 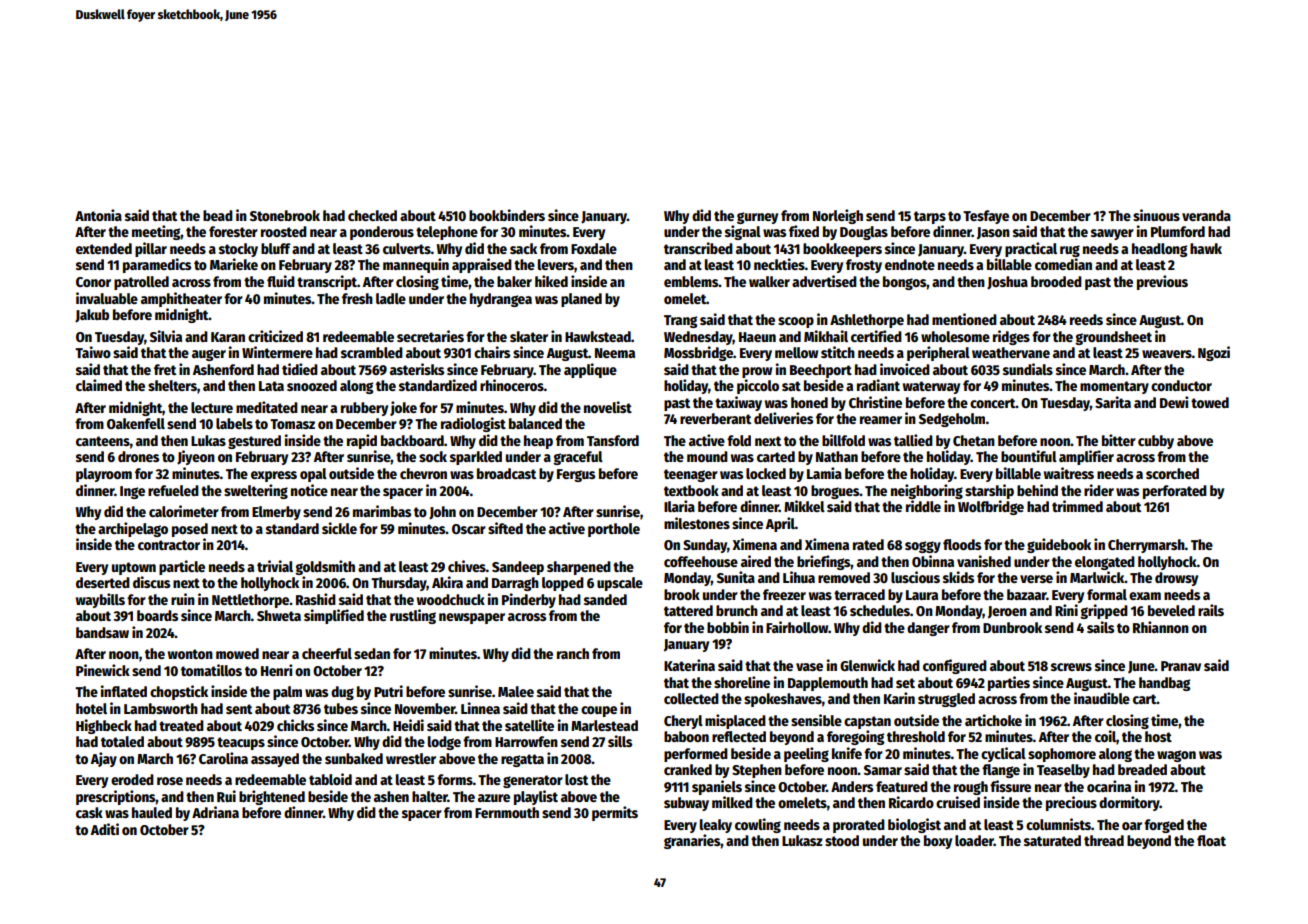 What do you see at coordinates (218, 215) in the image?
I see `bead` at bounding box center [218, 215].
